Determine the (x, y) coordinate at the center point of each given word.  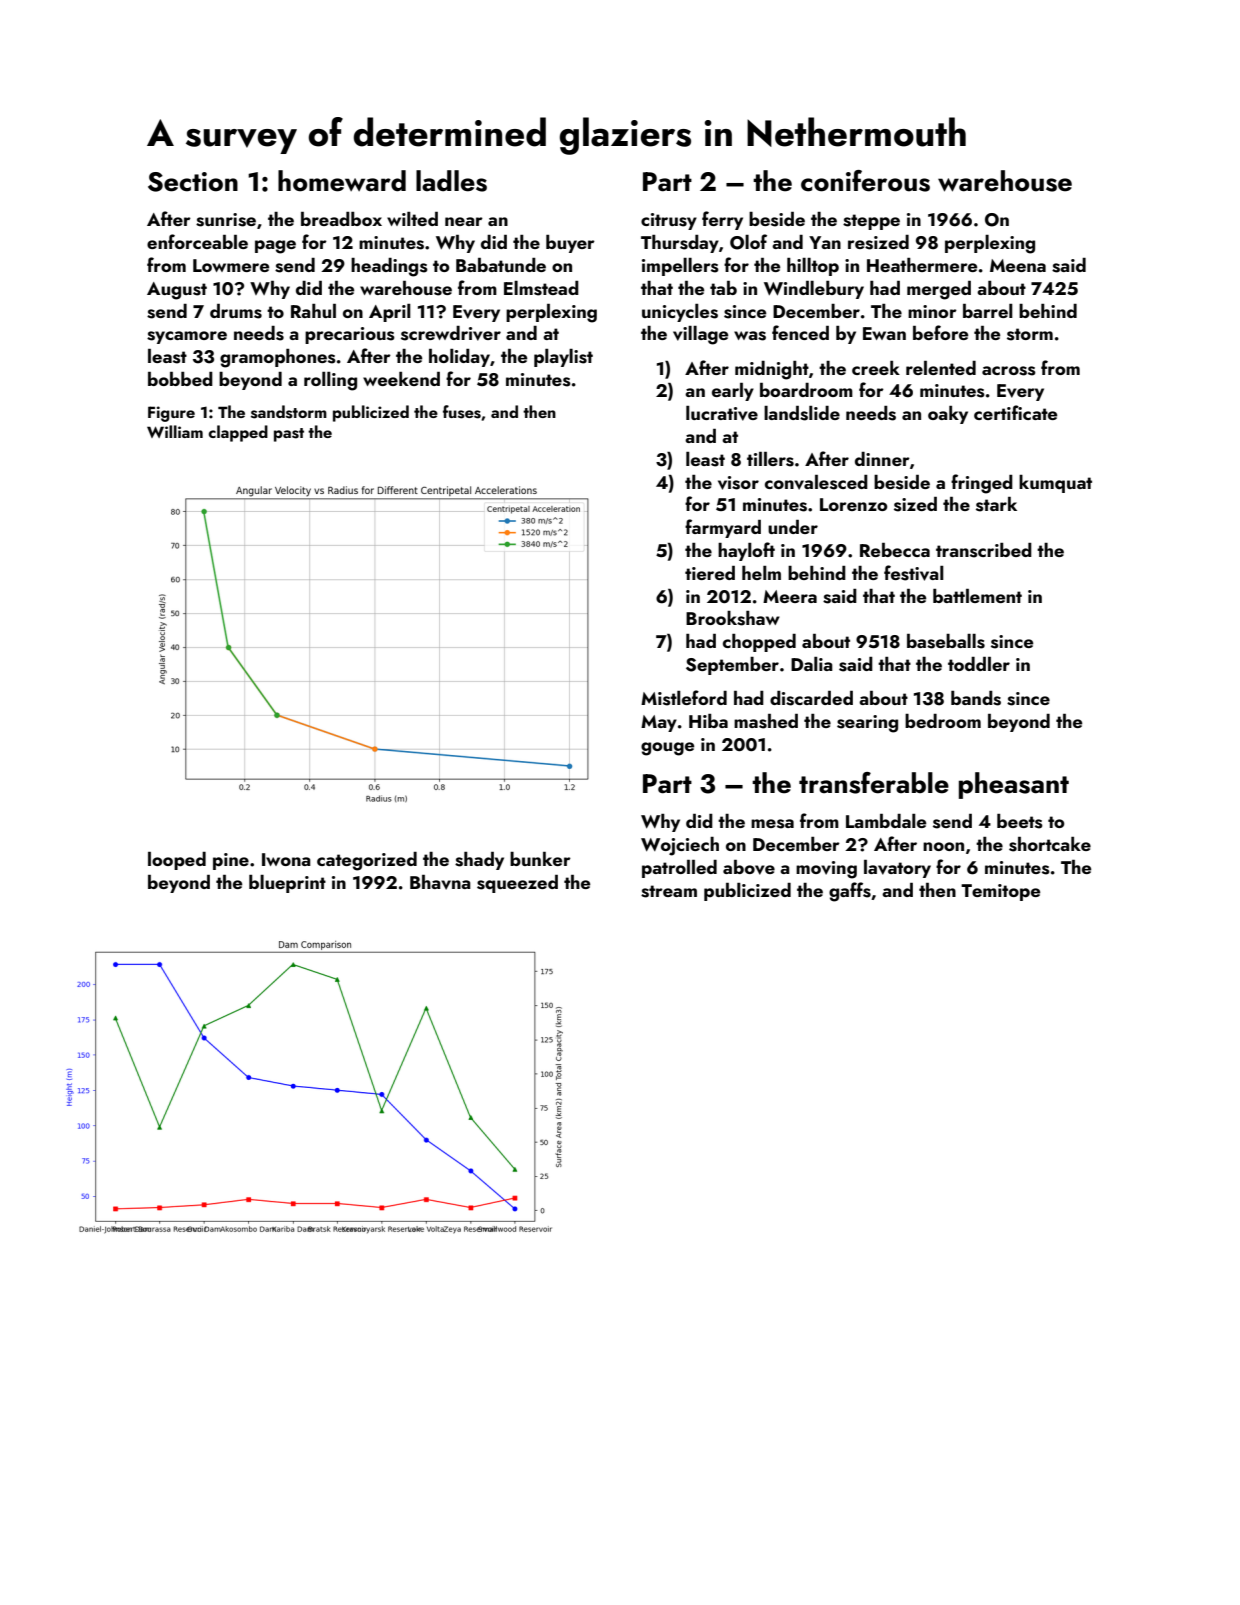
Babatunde (501, 265)
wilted (412, 219)
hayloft (746, 551)
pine (231, 861)
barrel (988, 311)
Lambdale (886, 821)
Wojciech (680, 846)
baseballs (946, 641)
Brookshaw (733, 618)
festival (914, 573)
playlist (563, 358)
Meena (1018, 265)
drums (236, 311)
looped (177, 861)
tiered (710, 573)
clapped (238, 433)
